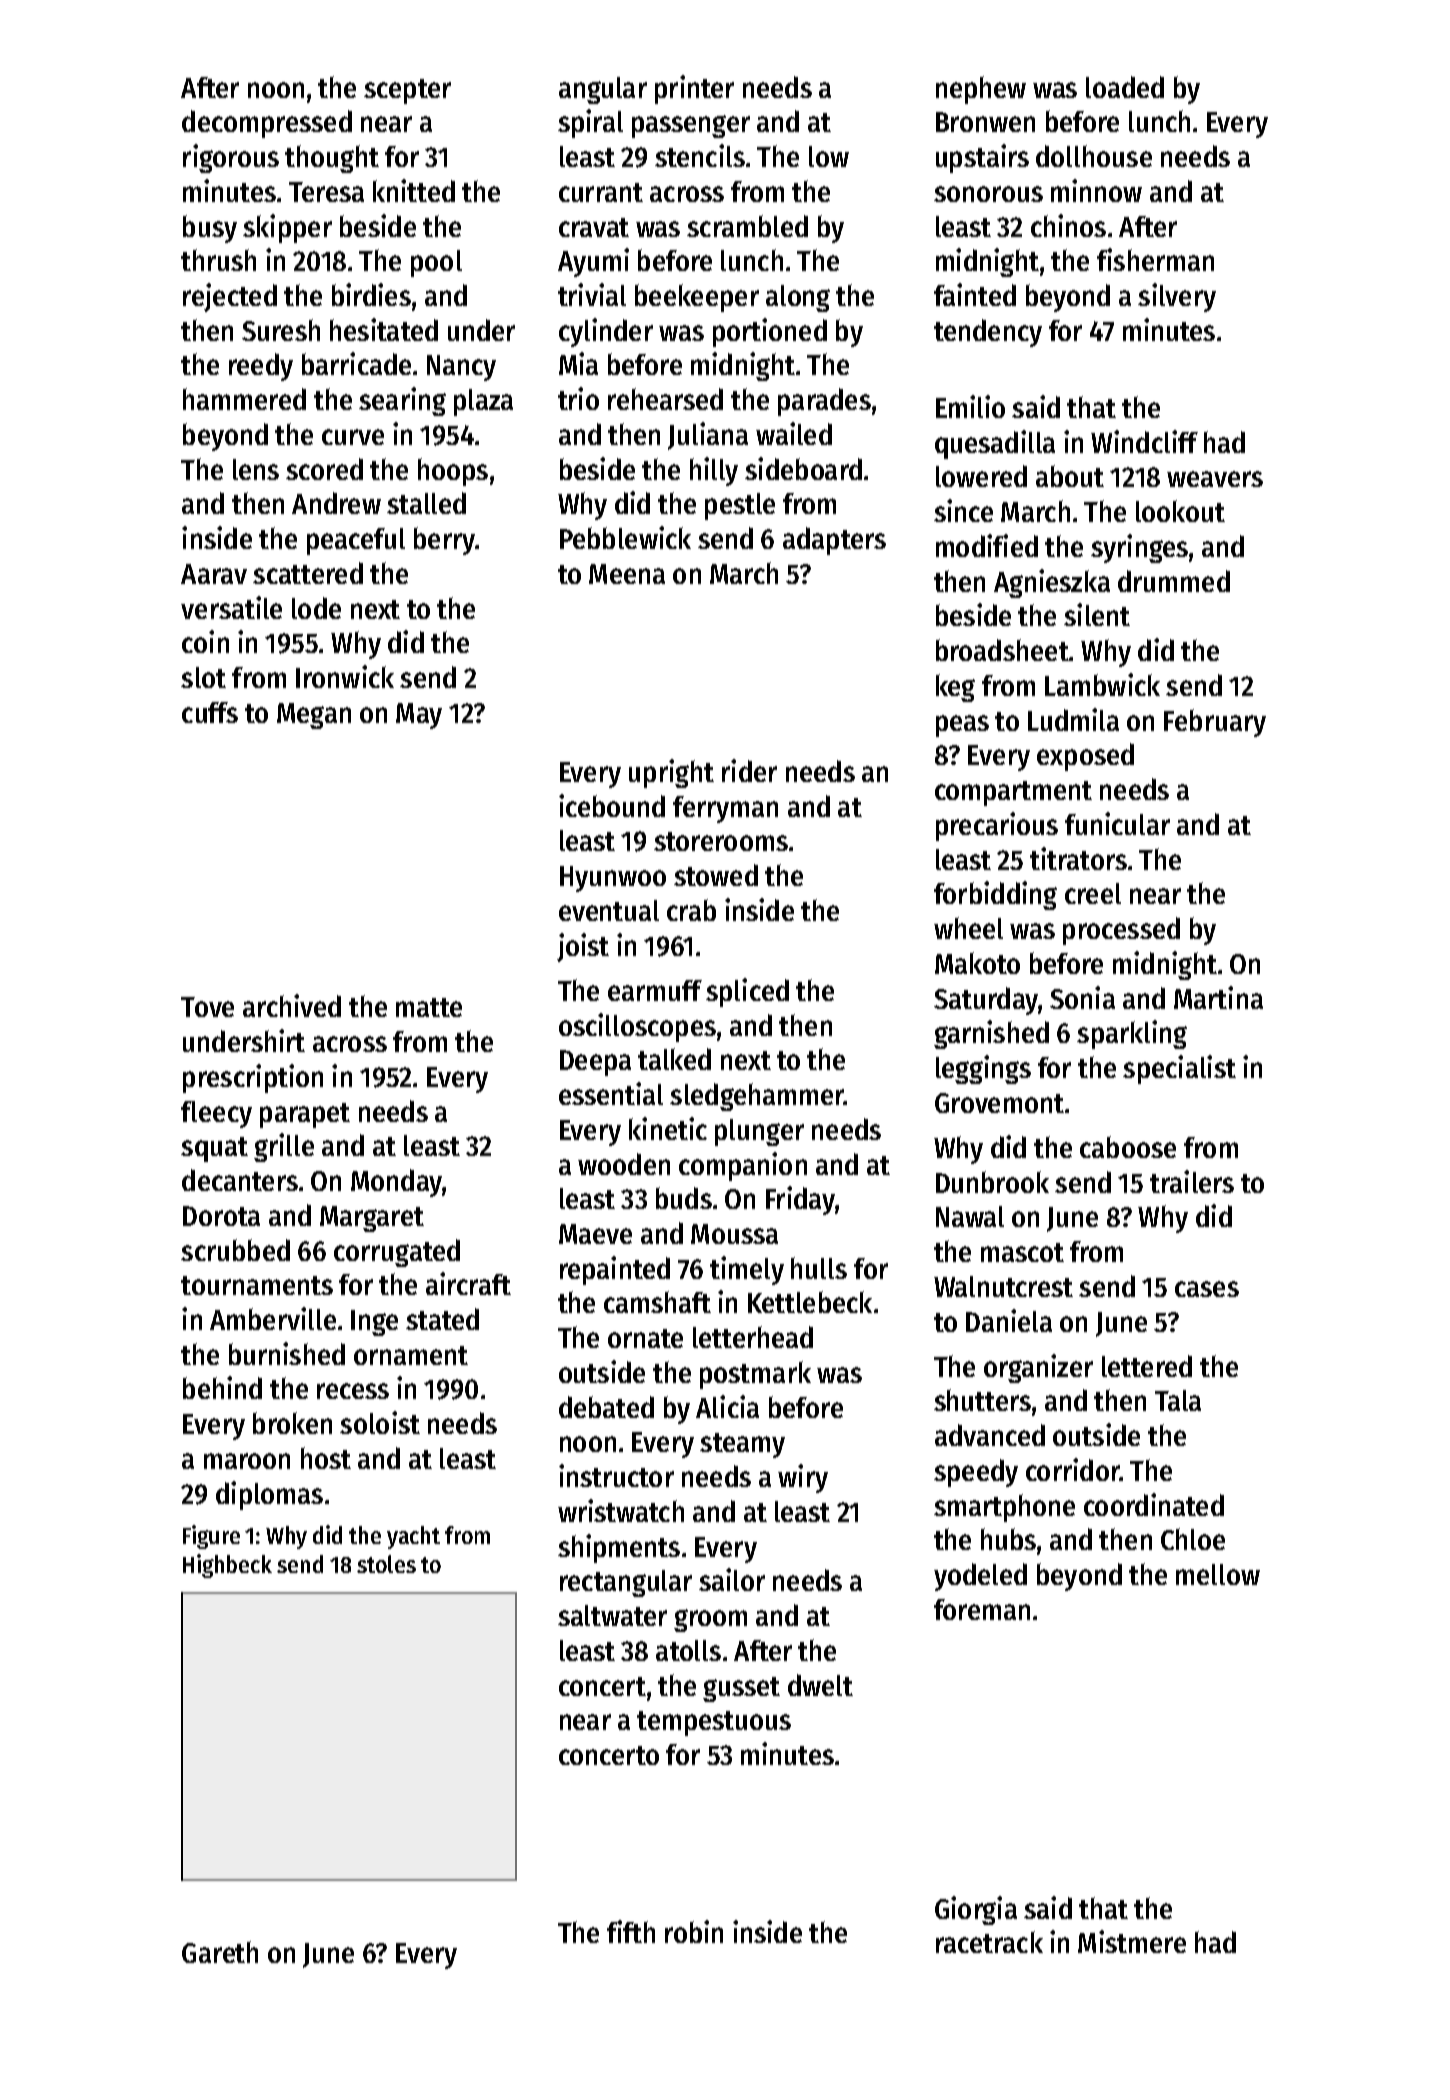  I want to click on pool, so click(436, 263).
